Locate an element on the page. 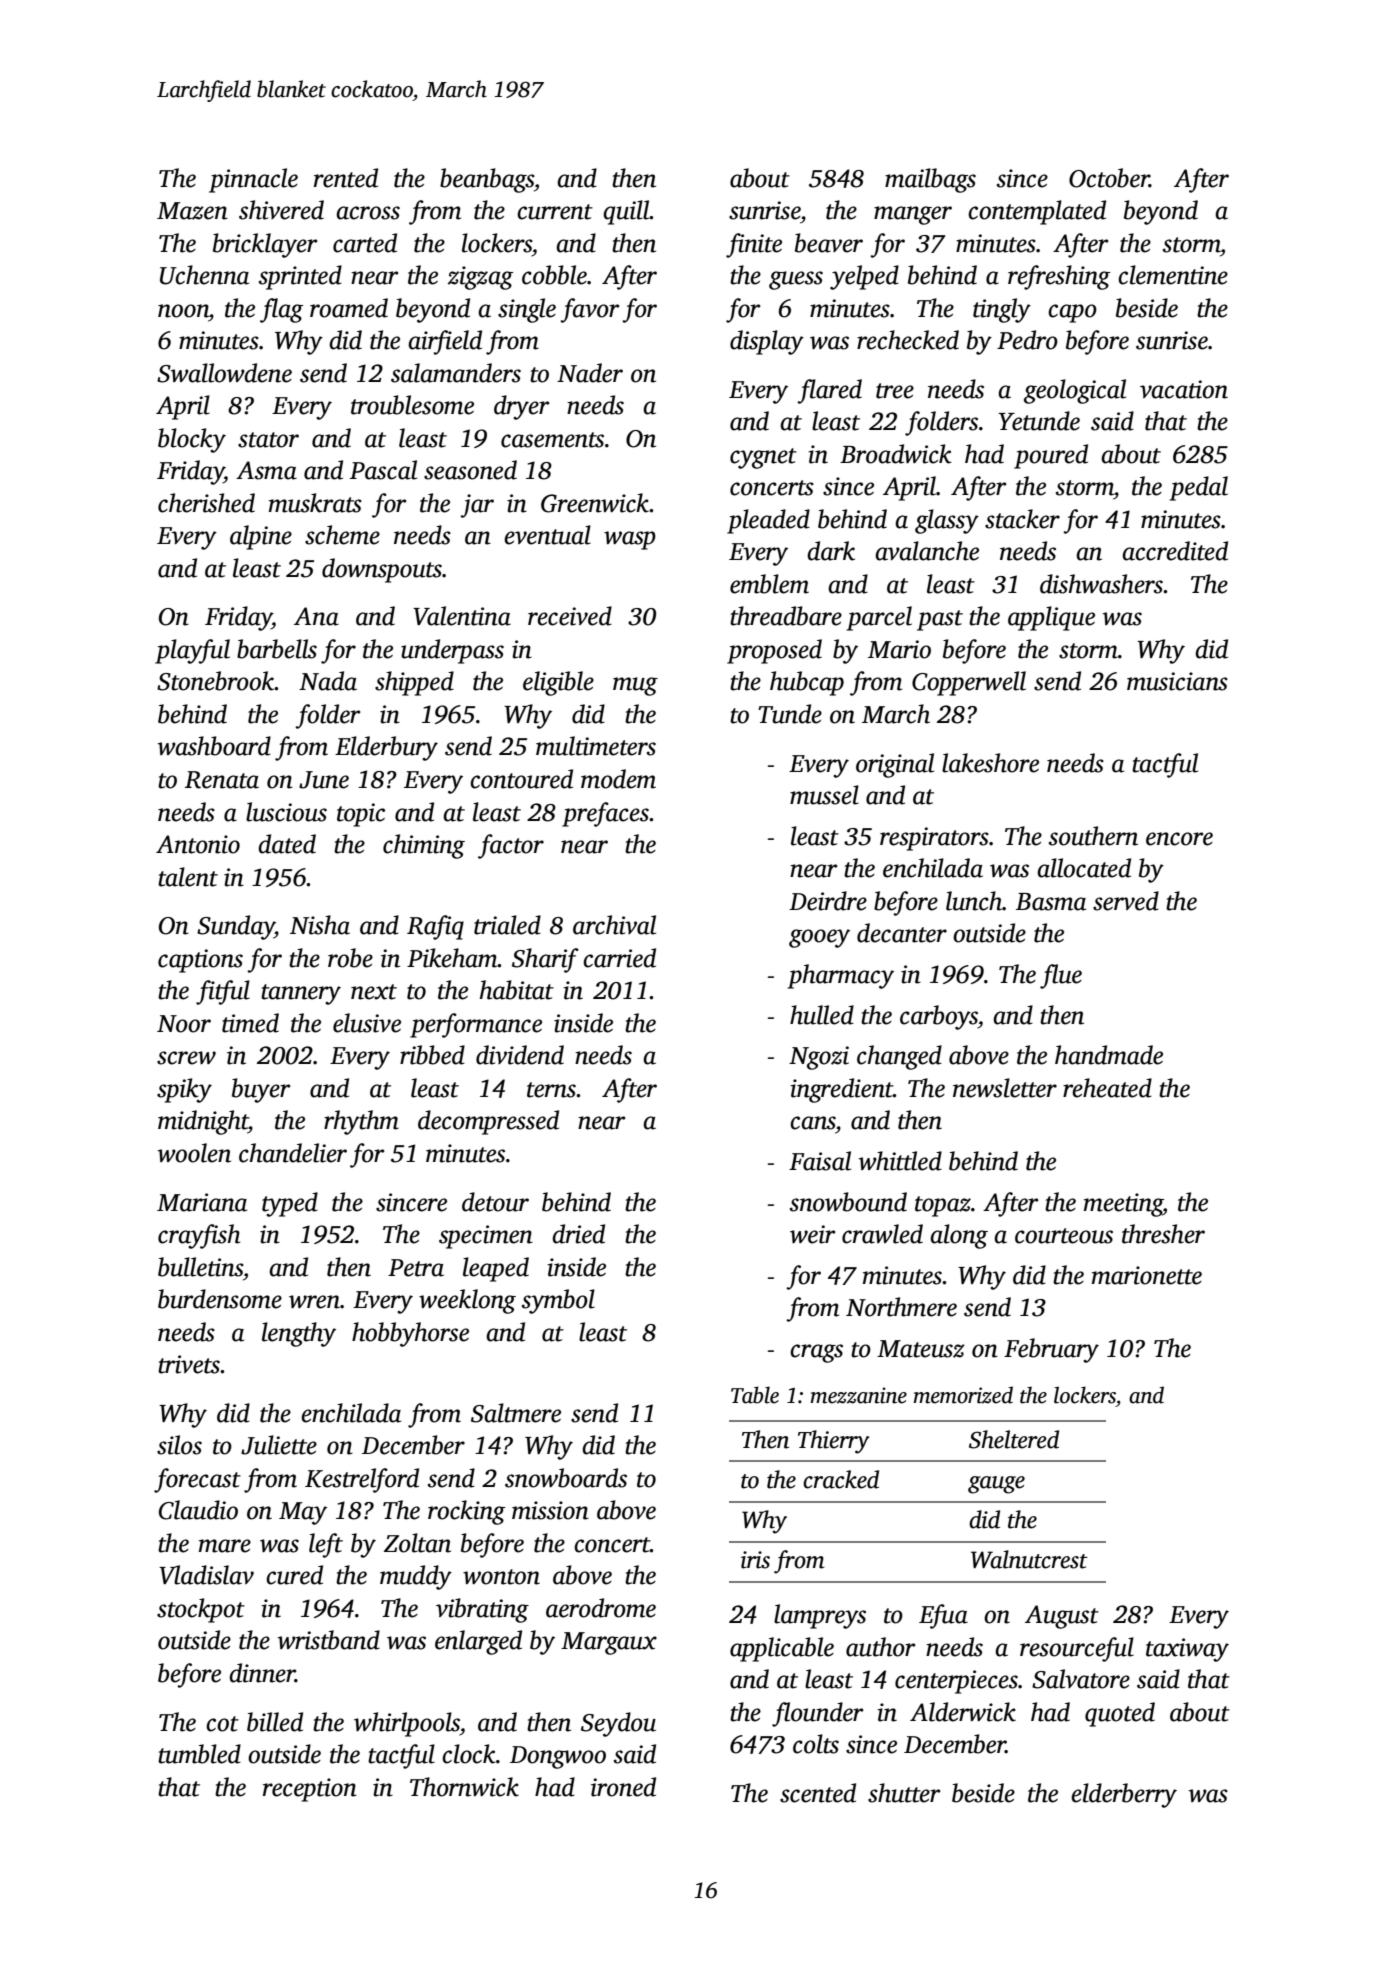  archival is located at coordinates (614, 925).
